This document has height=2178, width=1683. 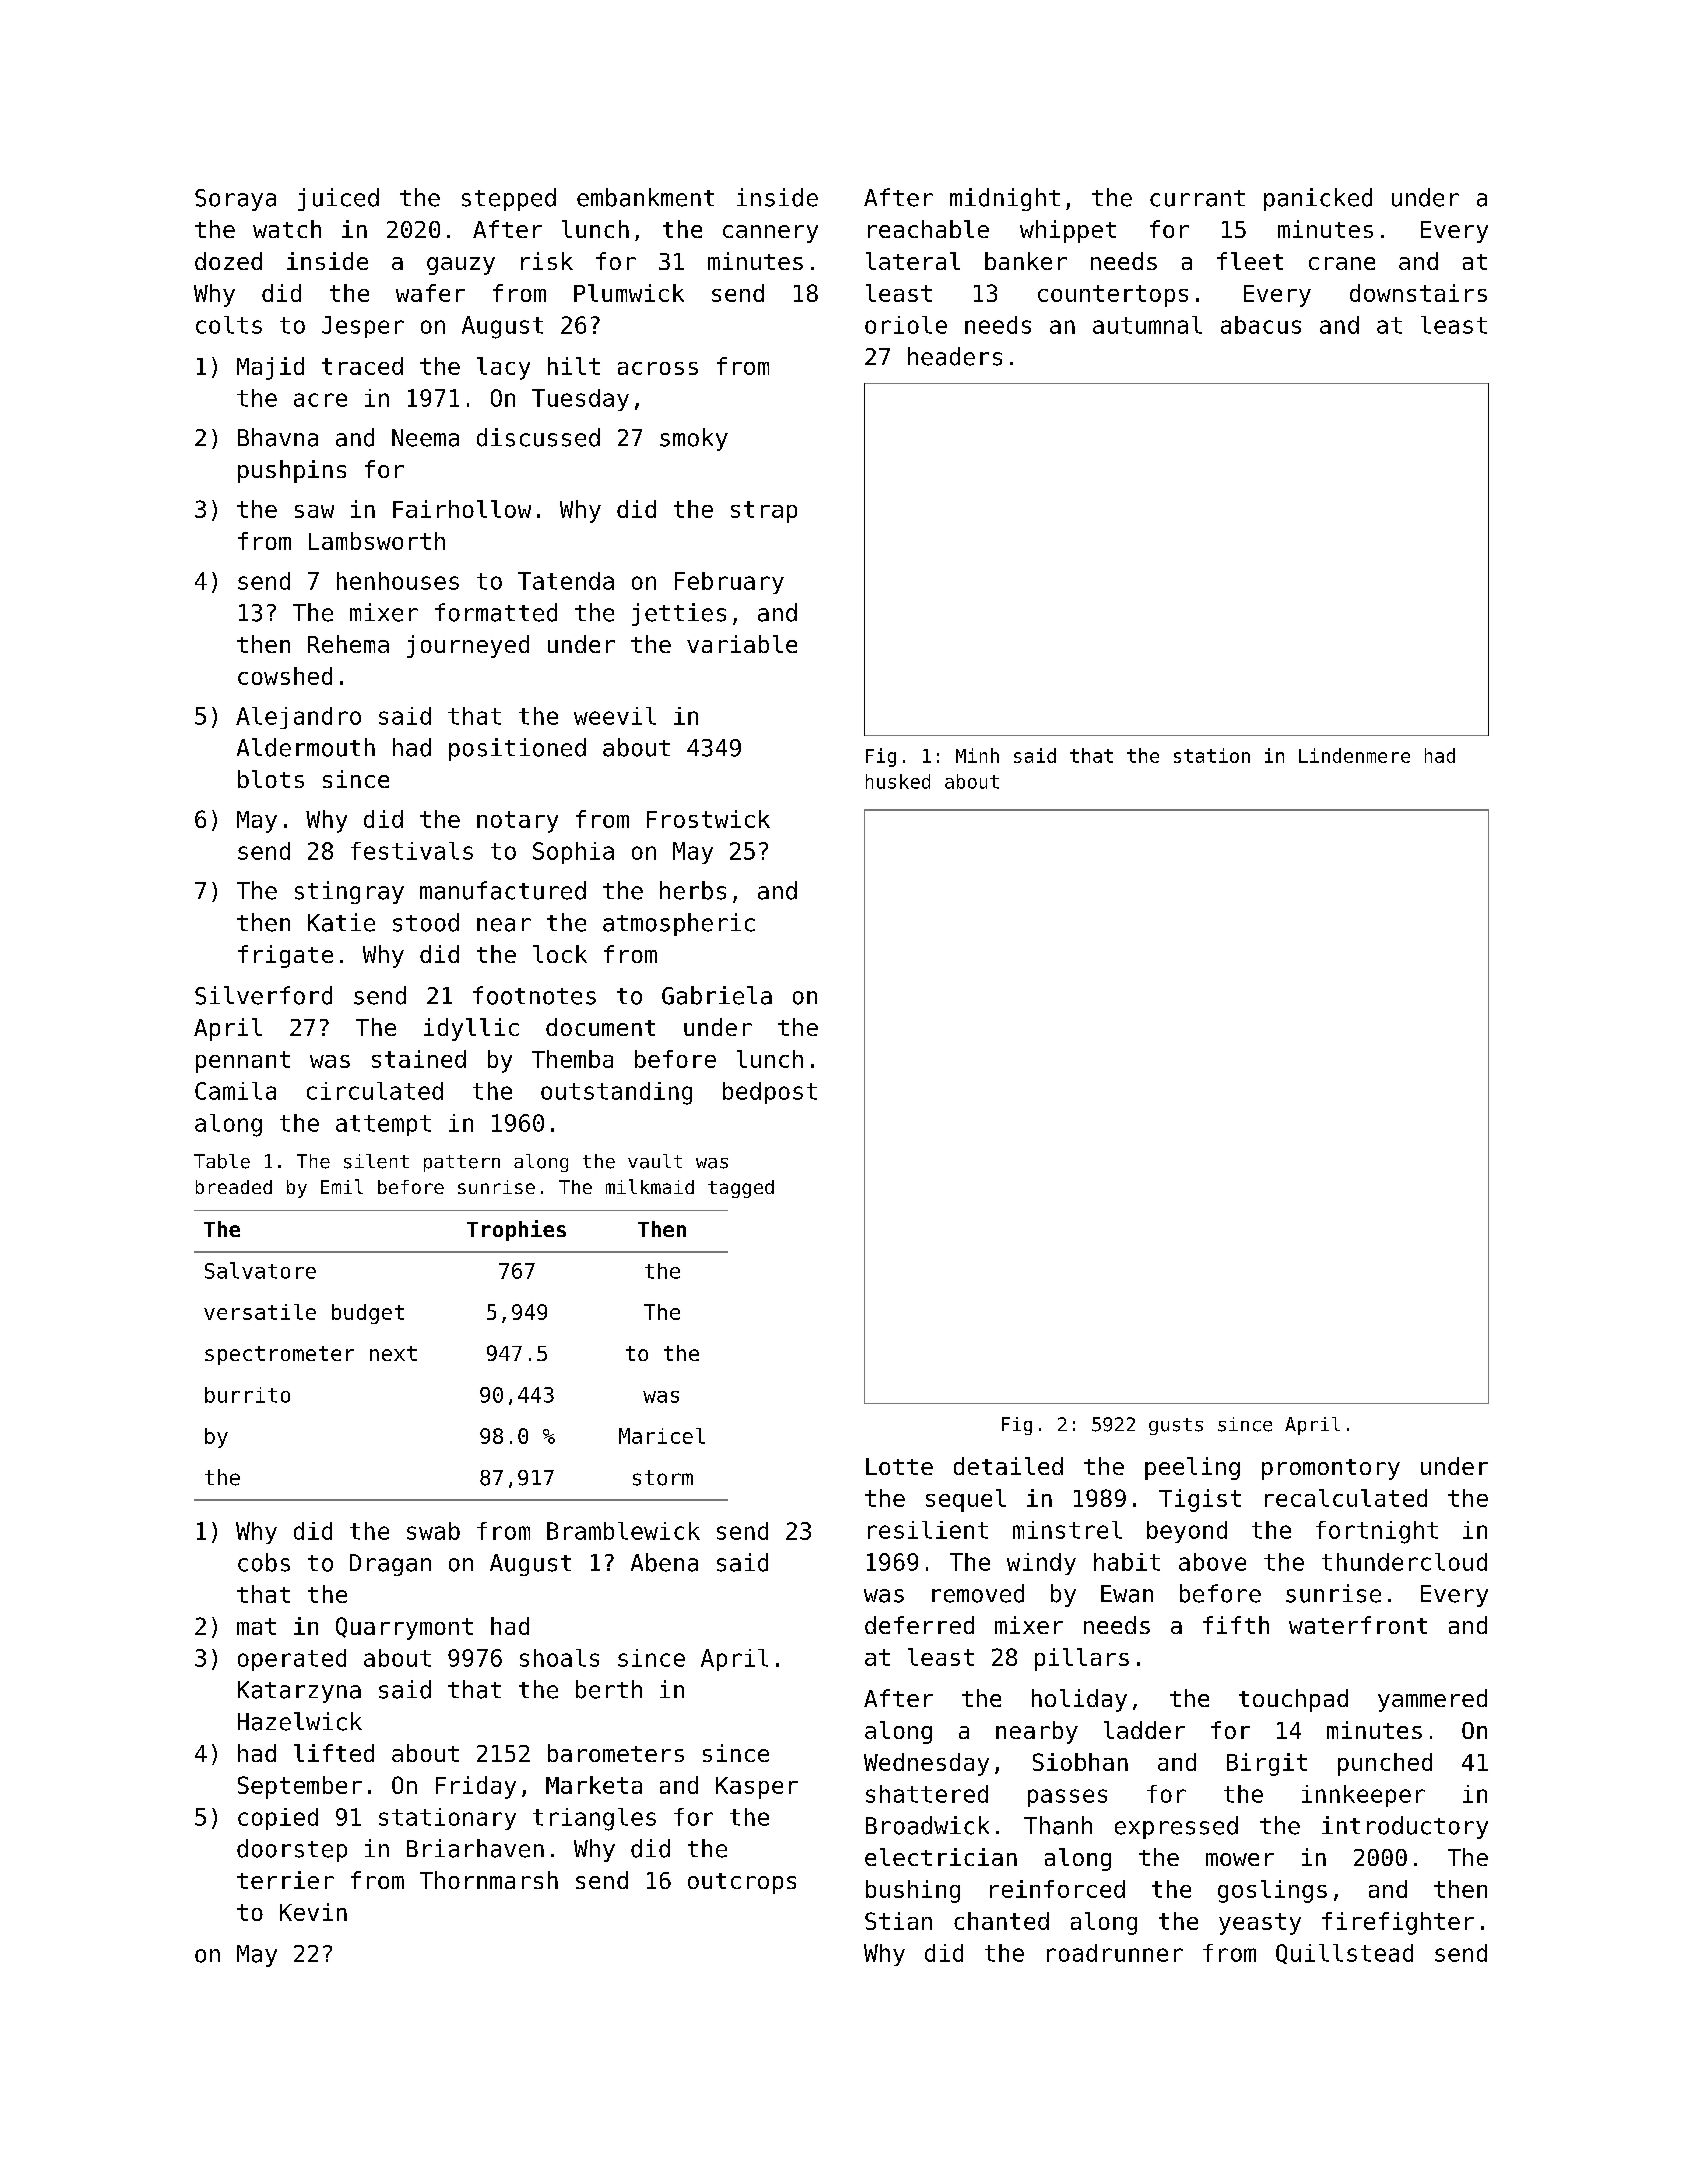 What do you see at coordinates (1331, 1469) in the document?
I see `promontory` at bounding box center [1331, 1469].
